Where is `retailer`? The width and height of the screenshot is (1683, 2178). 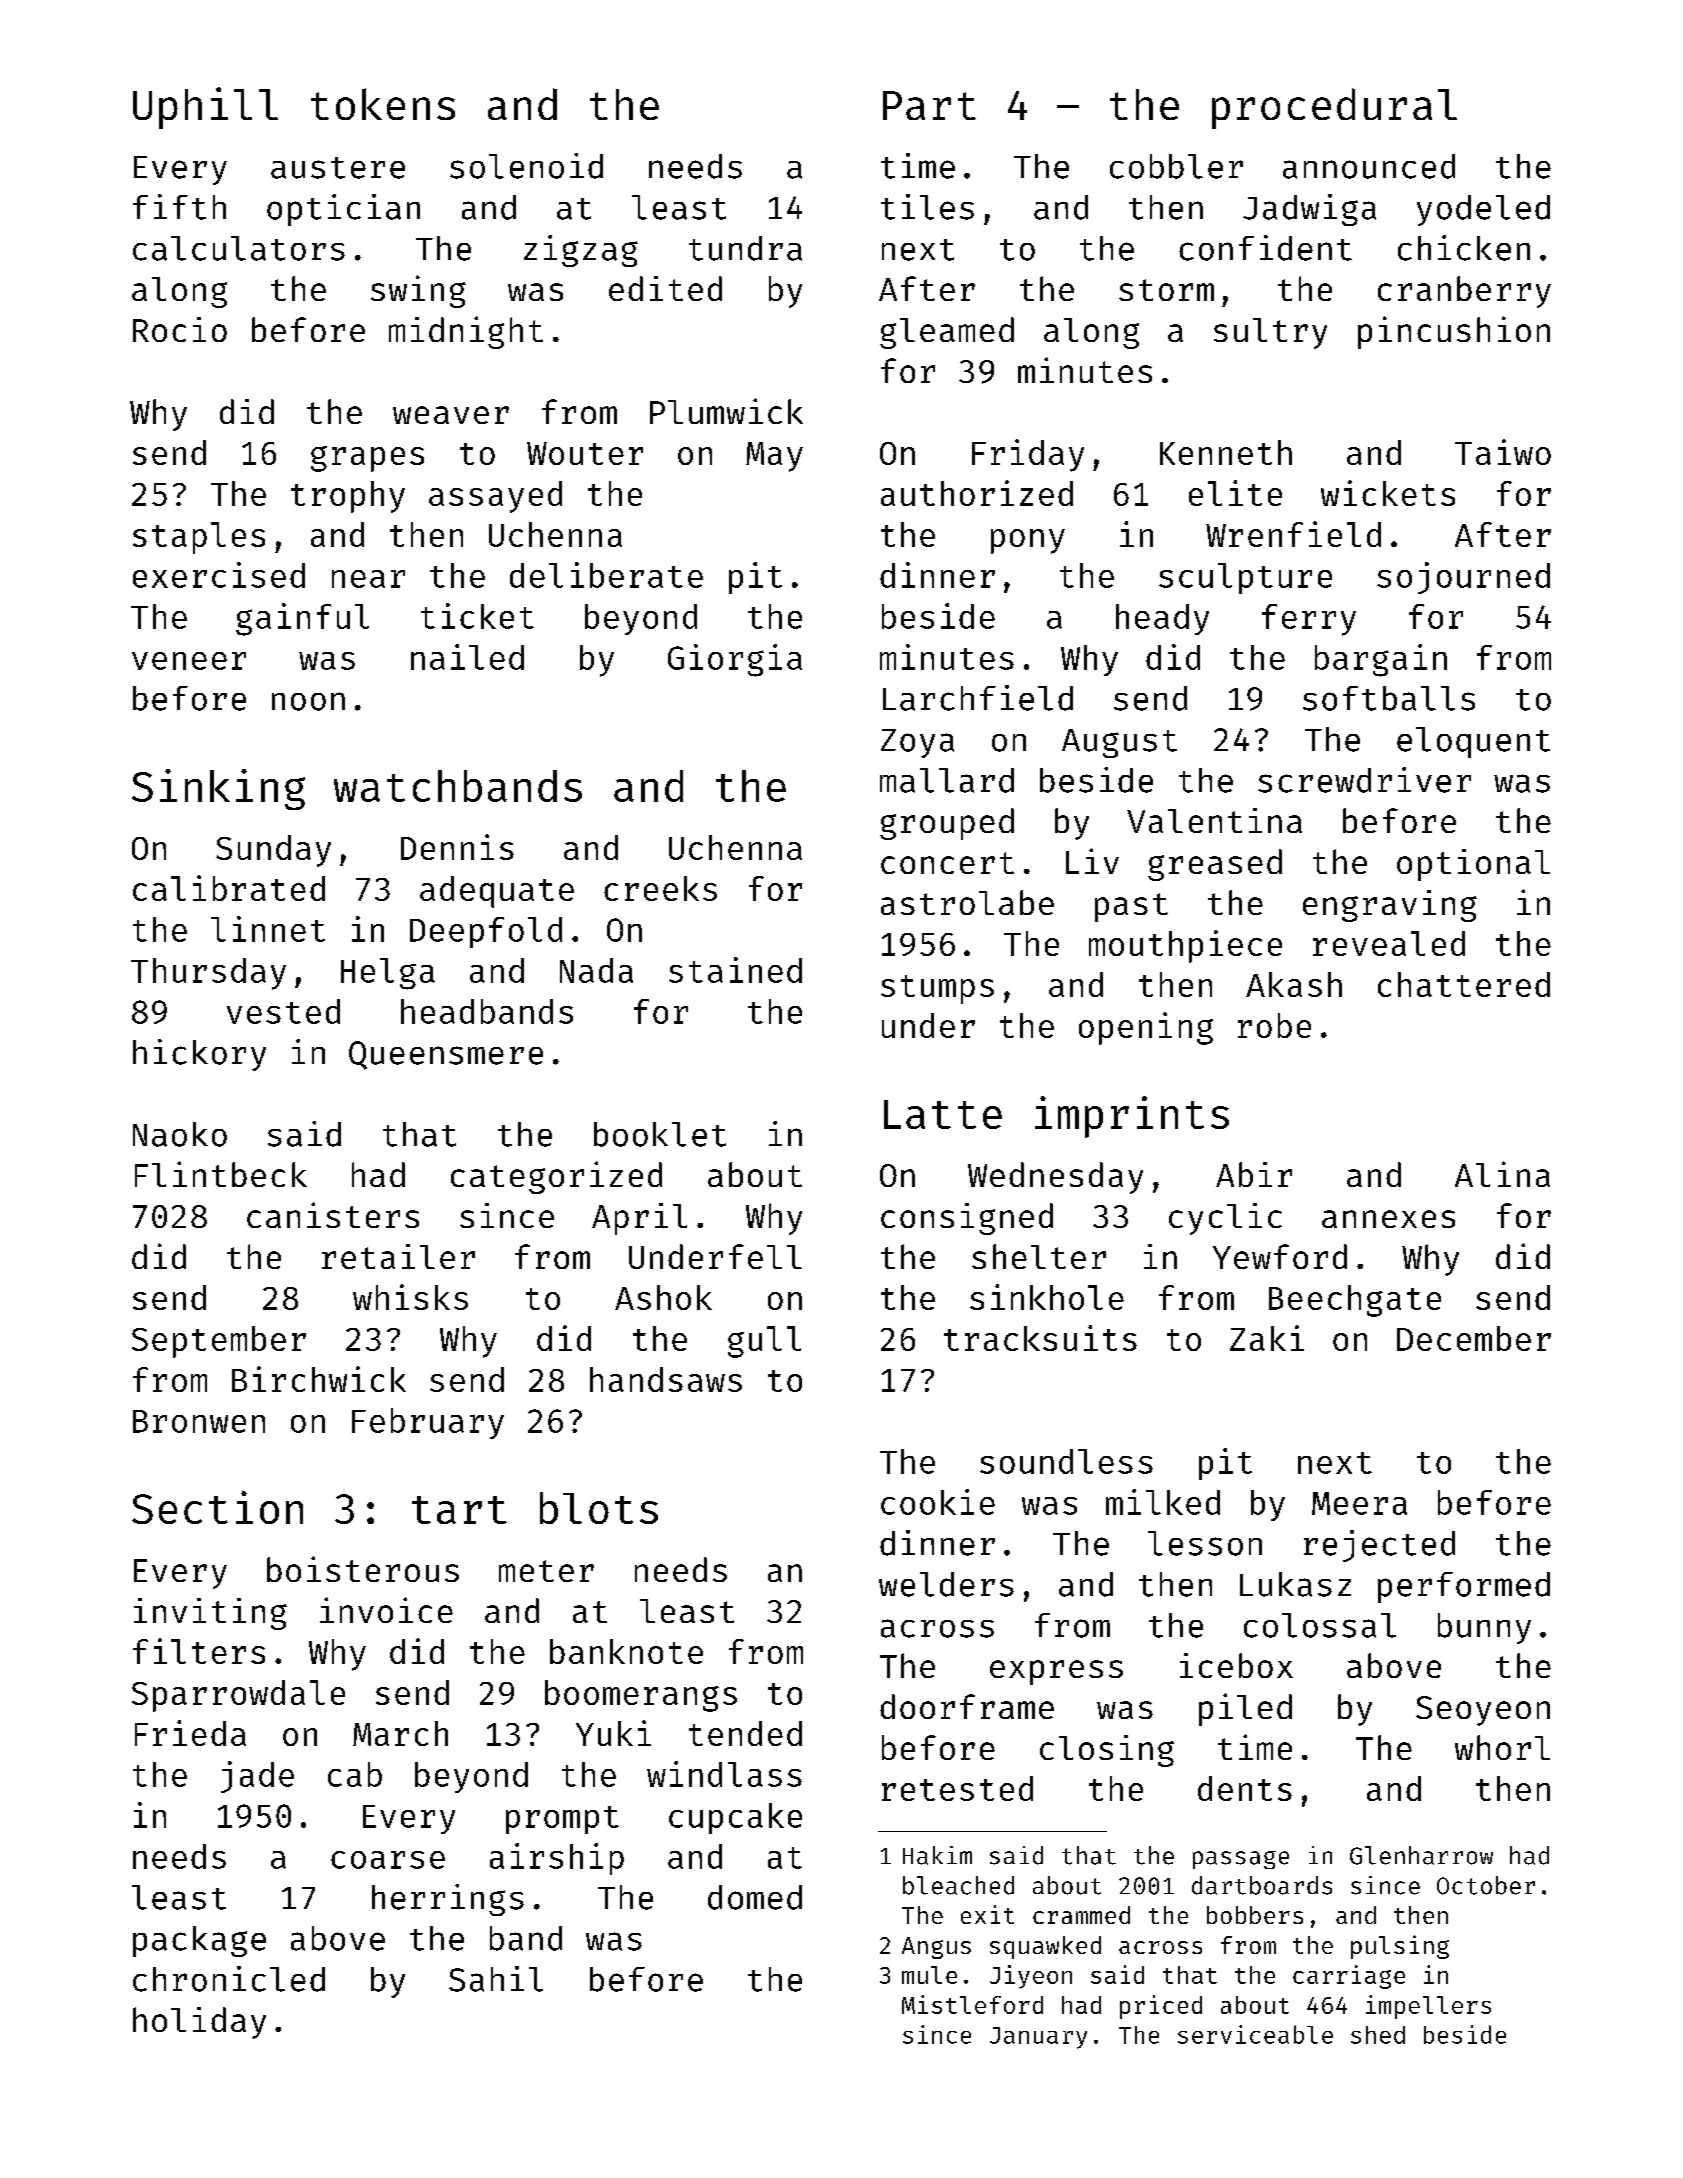 retailer is located at coordinates (398, 1256).
